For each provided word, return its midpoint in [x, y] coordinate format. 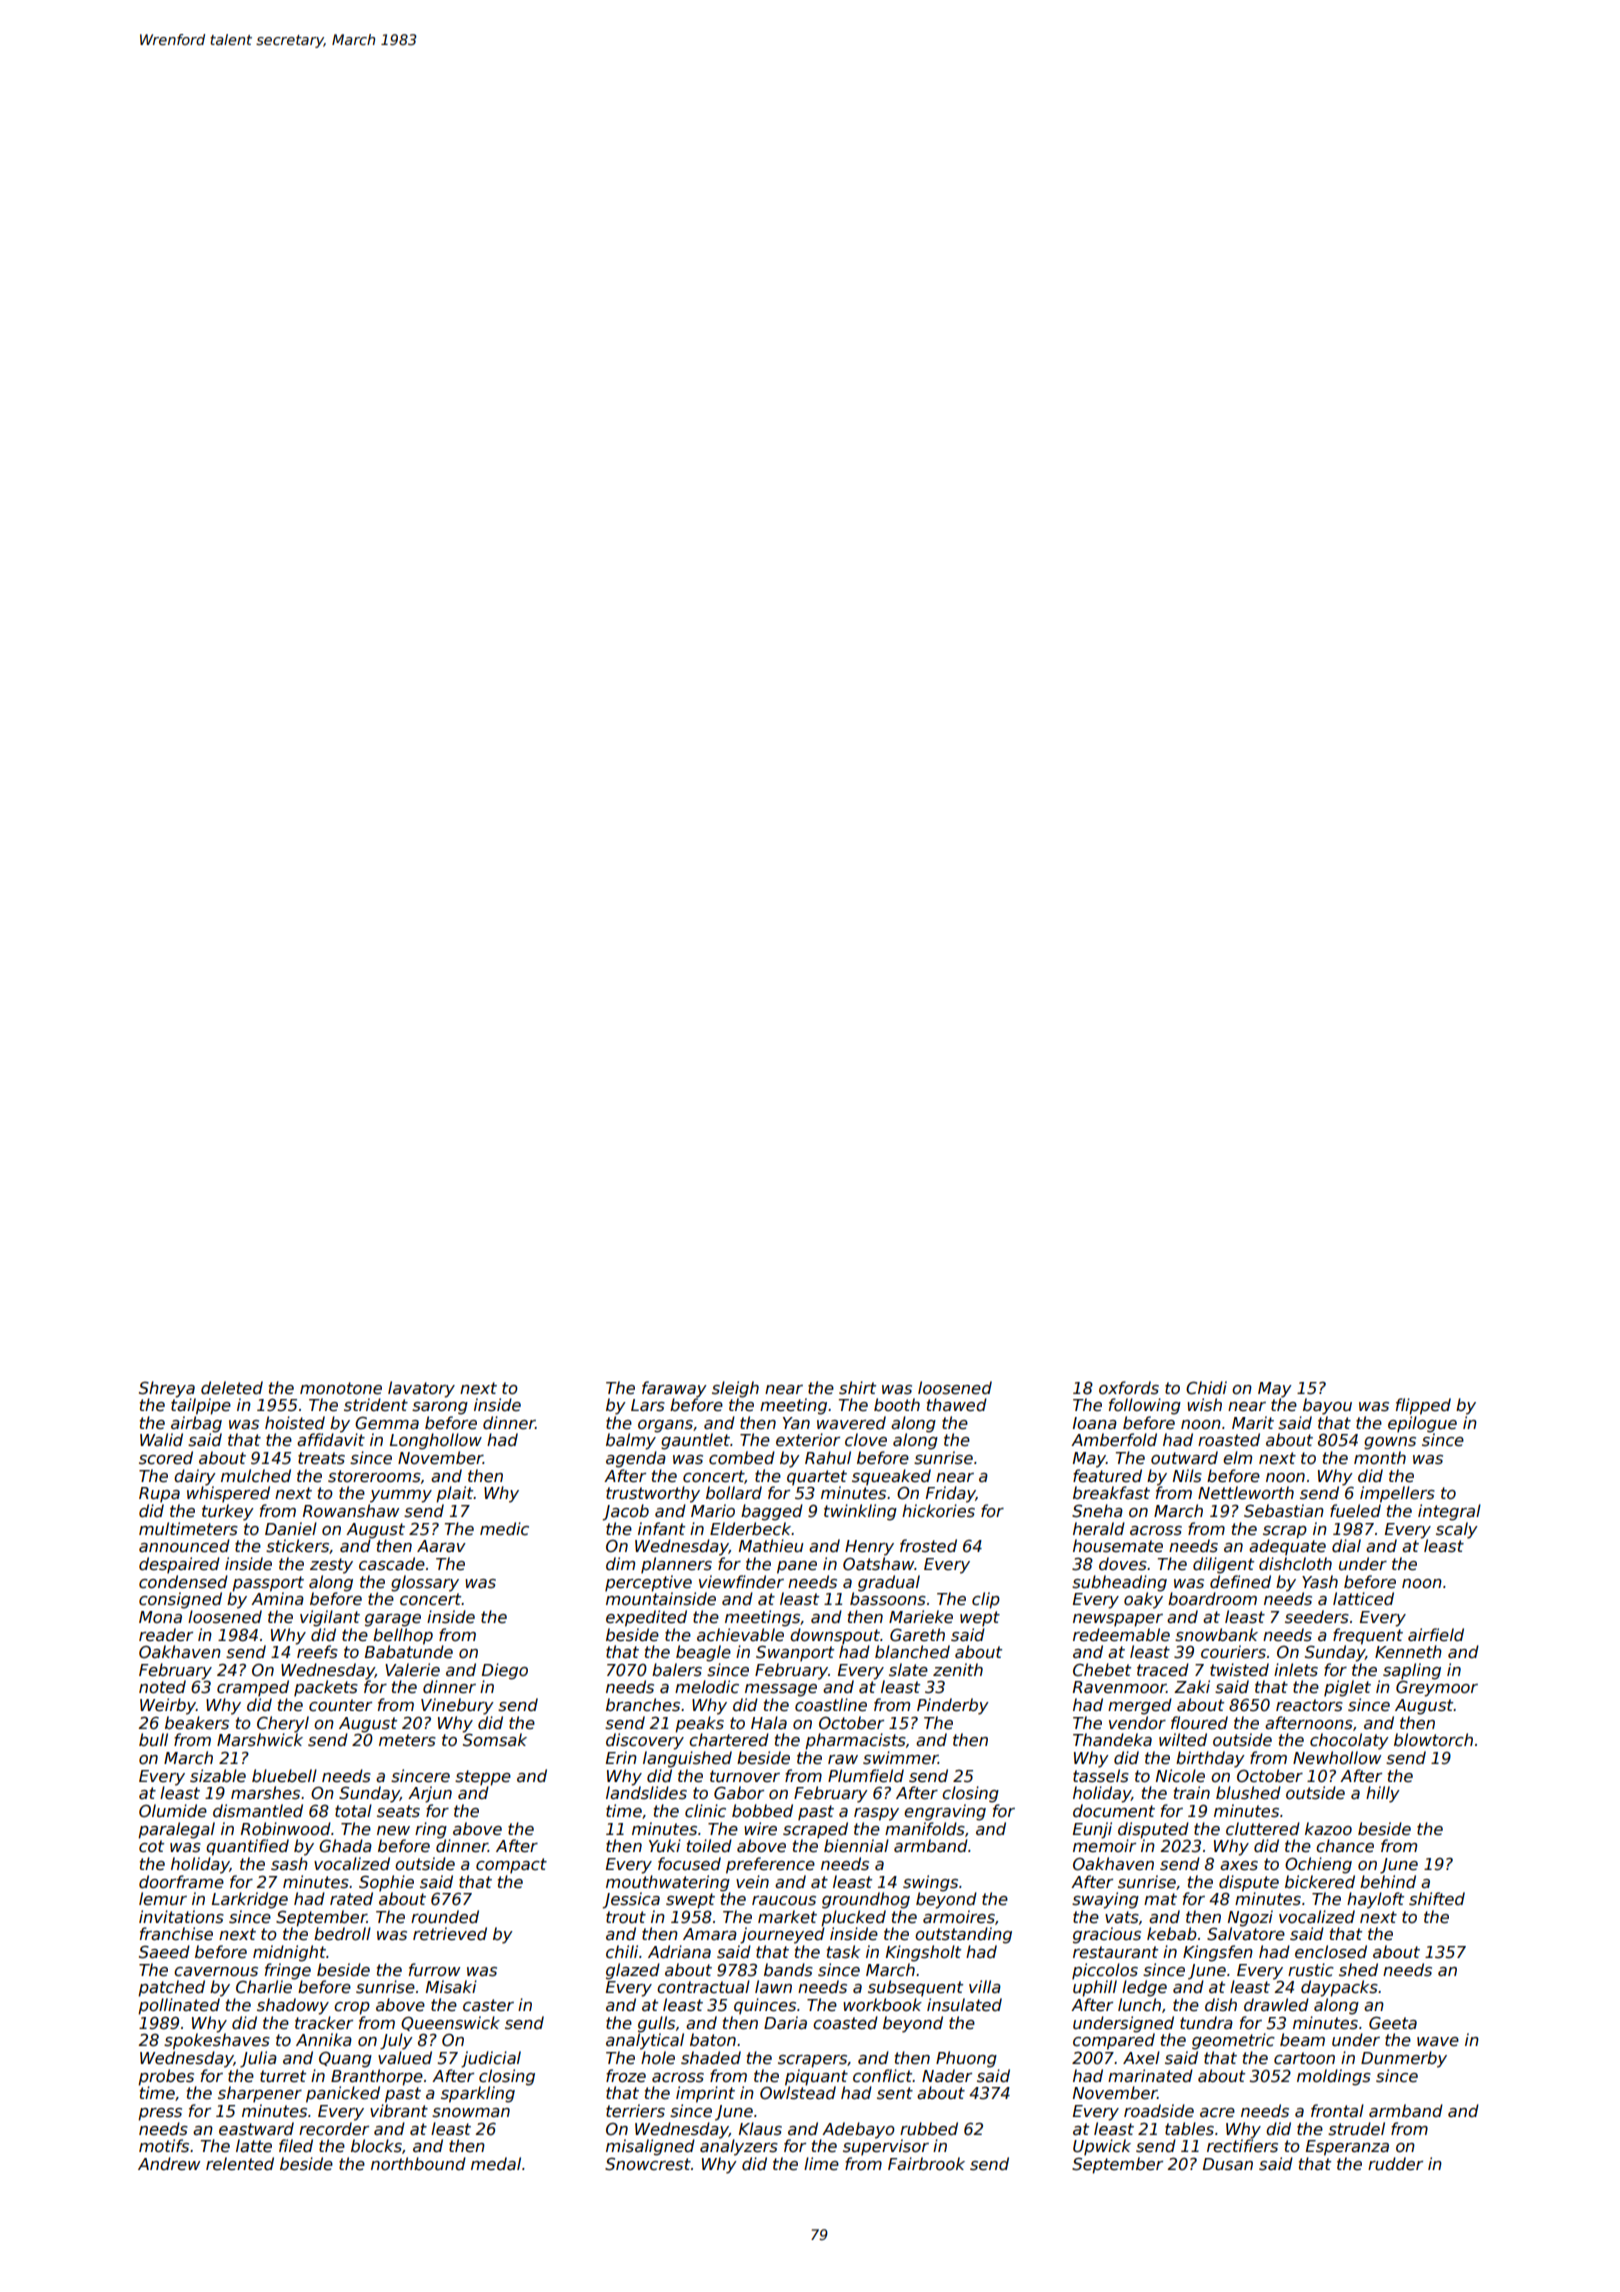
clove [866, 1440]
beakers [197, 1723]
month [1380, 1457]
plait [454, 1494]
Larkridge [250, 1900]
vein [752, 1882]
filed [296, 2146]
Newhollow [1337, 1758]
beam [1302, 2040]
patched [171, 1988]
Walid [161, 1439]
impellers [1397, 1494]
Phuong [966, 2059]
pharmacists [855, 1741]
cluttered [1263, 1829]
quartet [817, 1478]
